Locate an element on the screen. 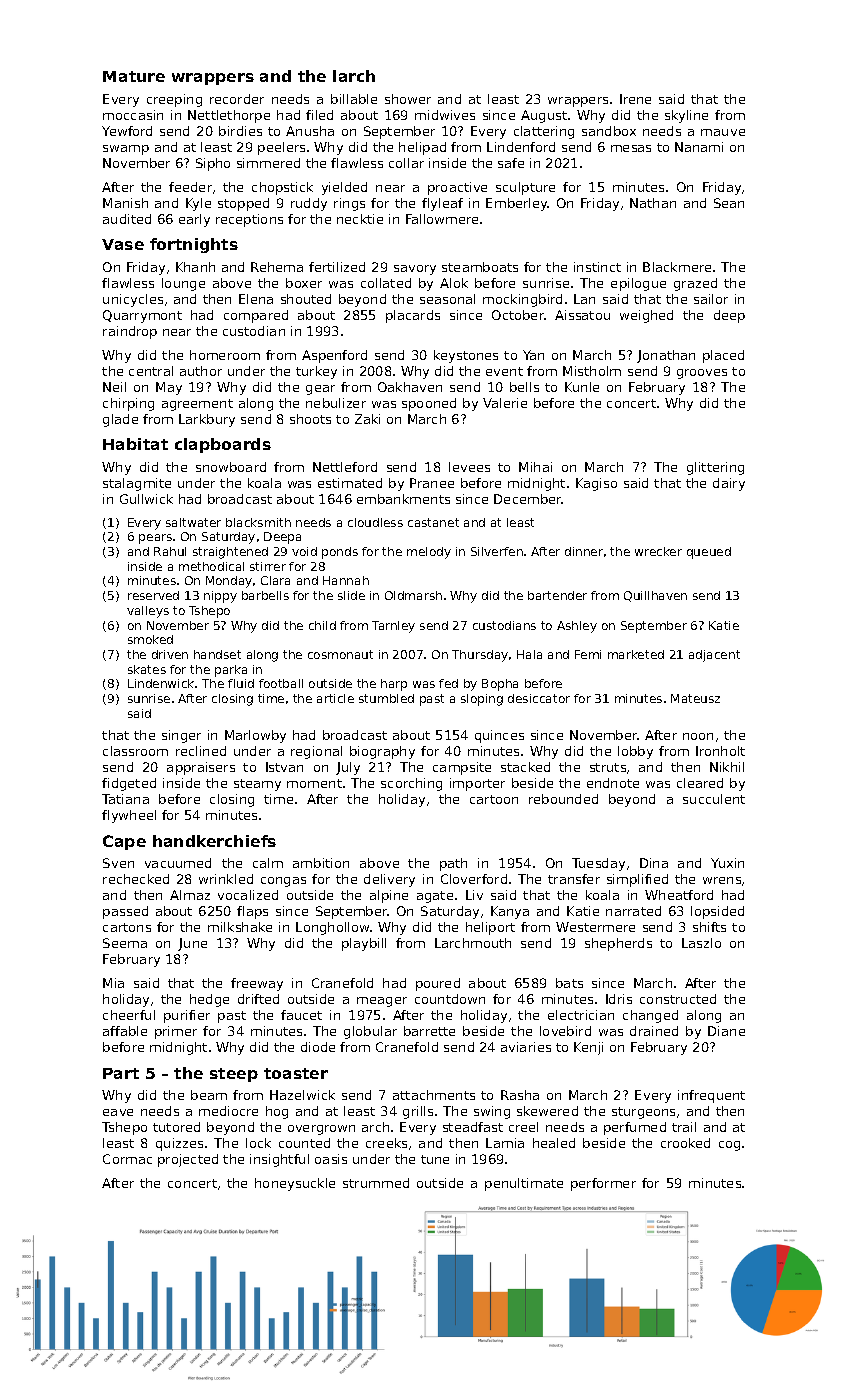 The width and height of the screenshot is (849, 1400). midwives is located at coordinates (445, 115).
